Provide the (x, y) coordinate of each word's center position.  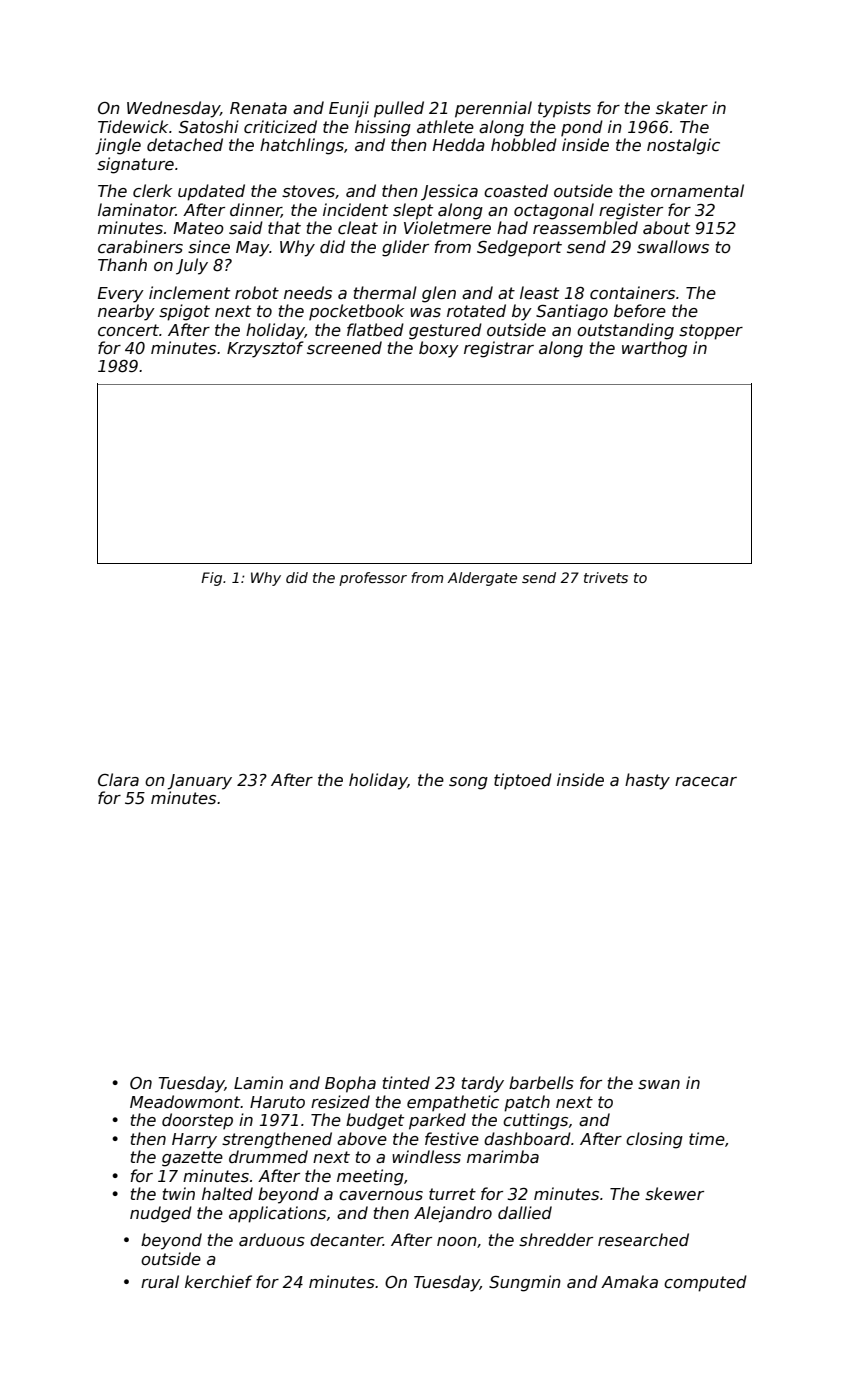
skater (682, 108)
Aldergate (482, 579)
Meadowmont (185, 1102)
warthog (654, 349)
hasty (647, 781)
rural (160, 1281)
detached (185, 145)
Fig (211, 579)
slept (413, 211)
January (199, 782)
